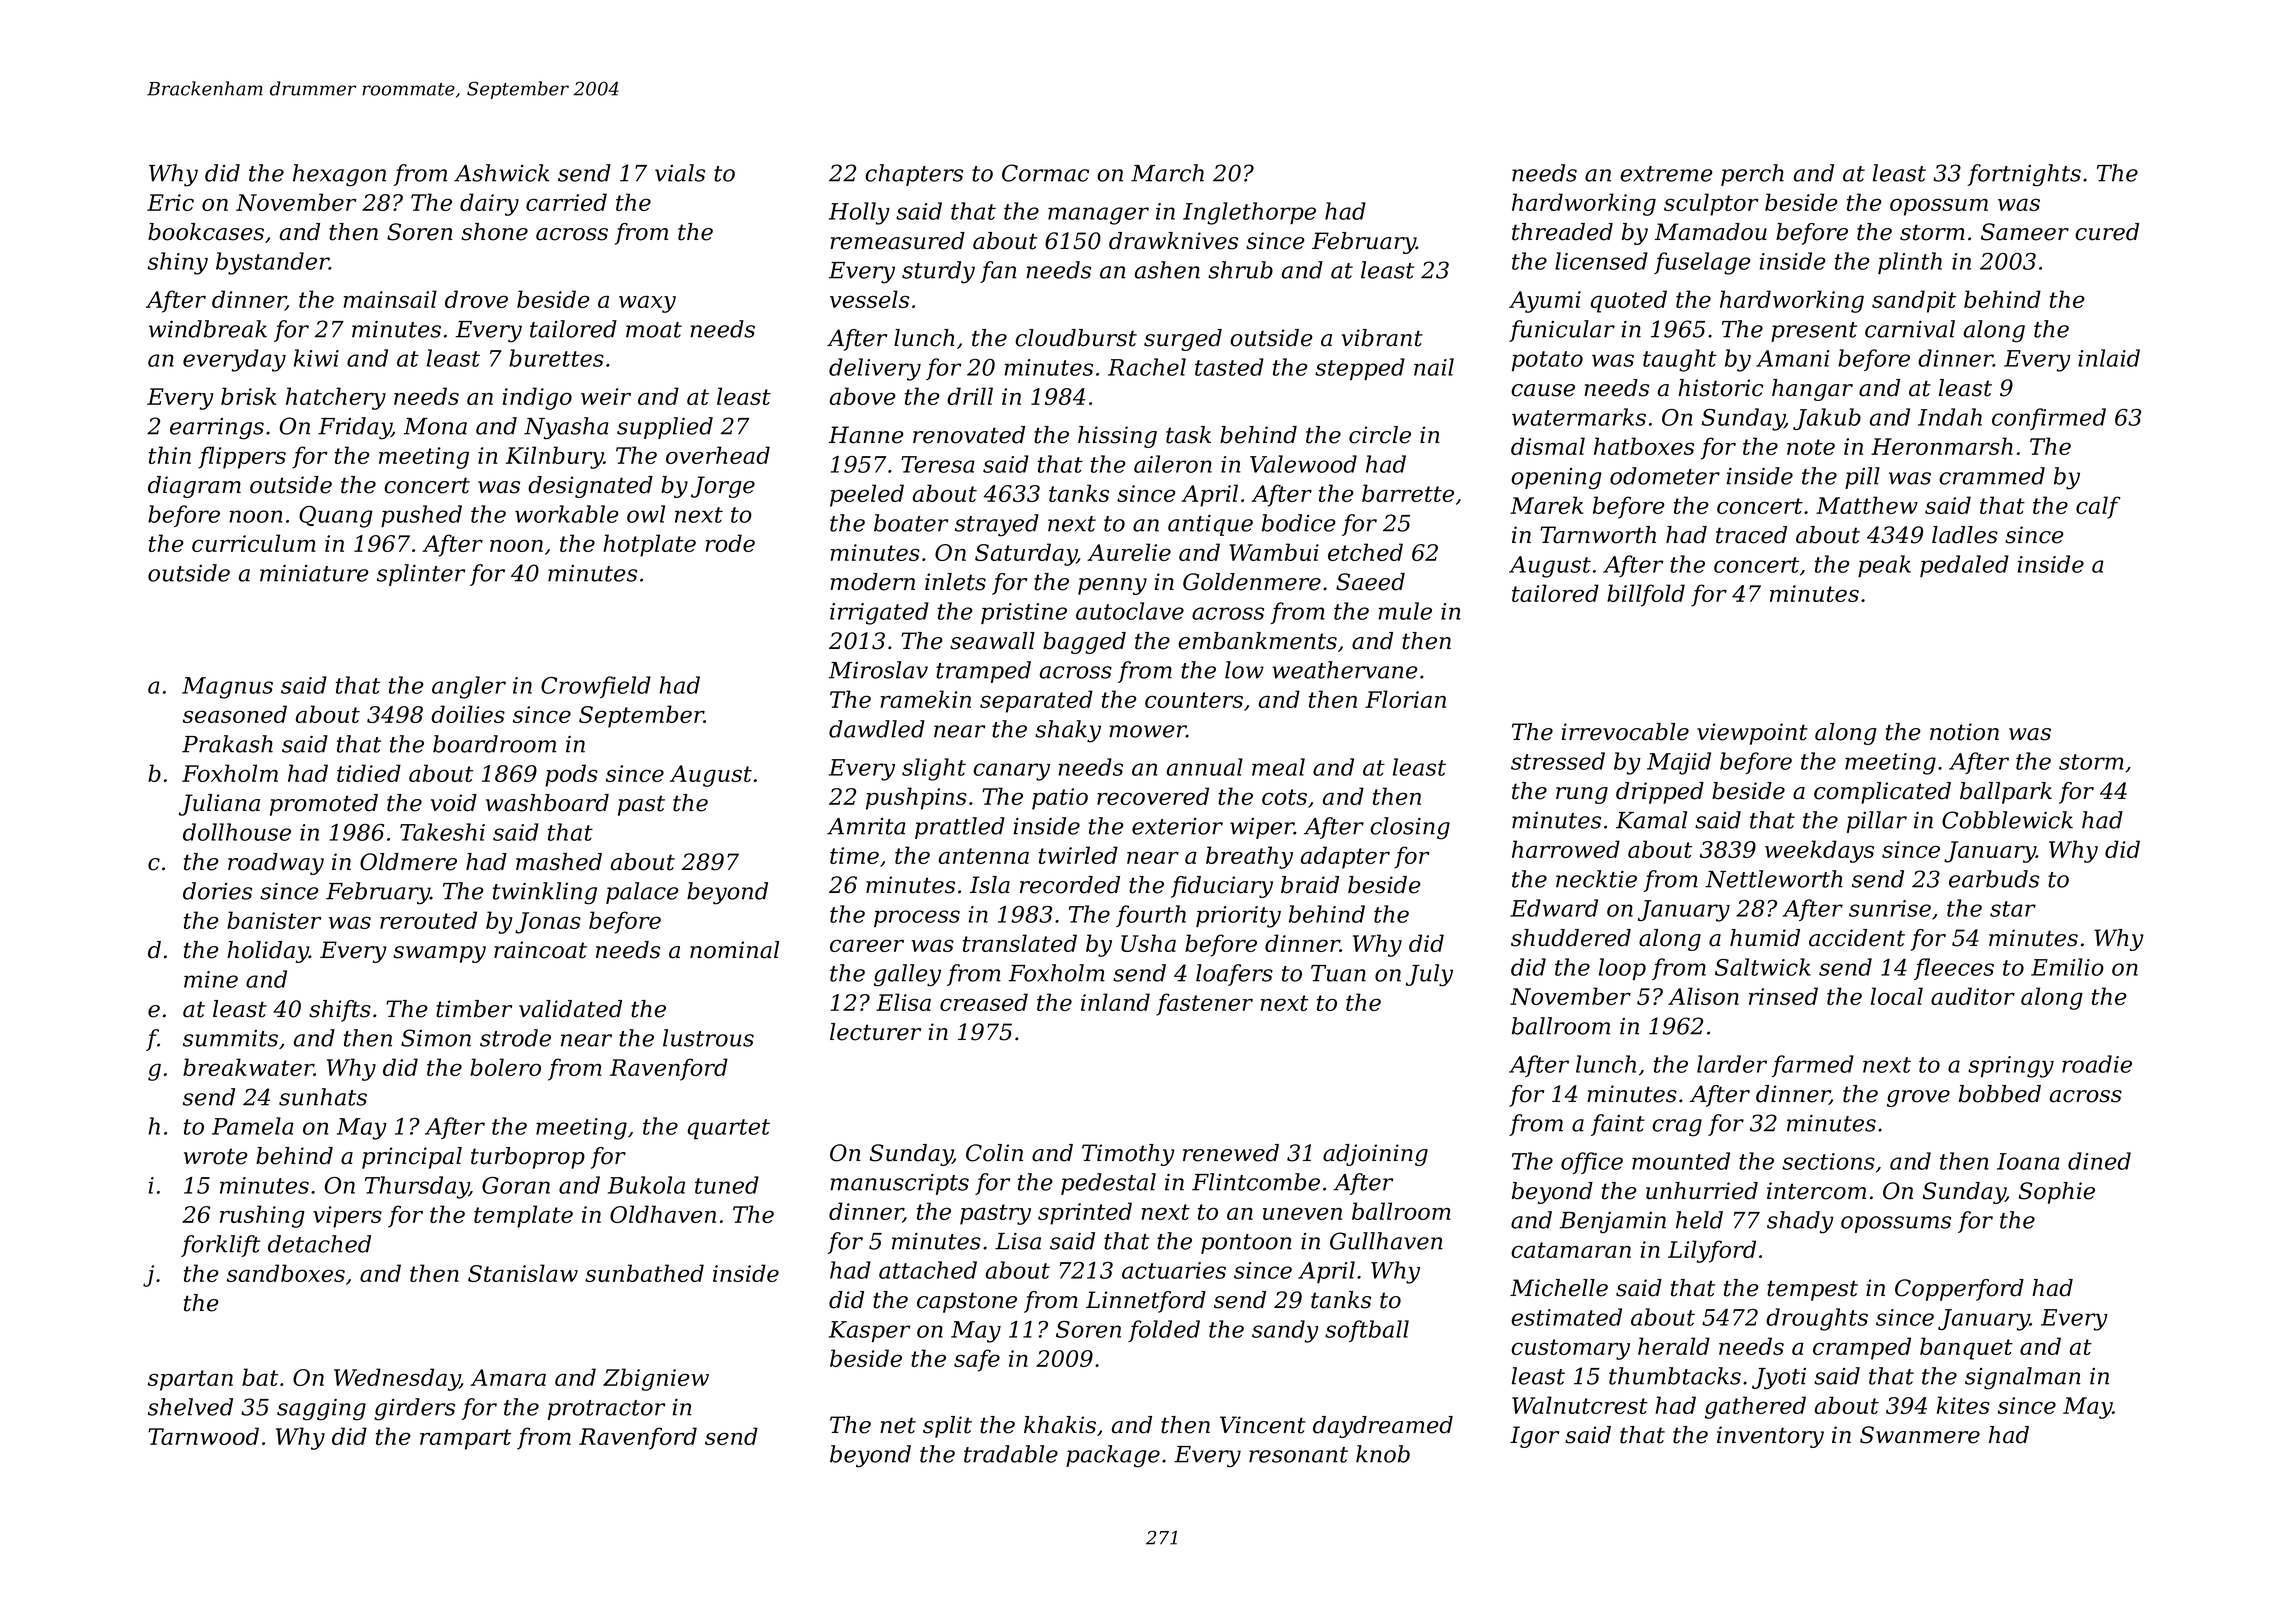  I want to click on actuaries, so click(1174, 1270).
